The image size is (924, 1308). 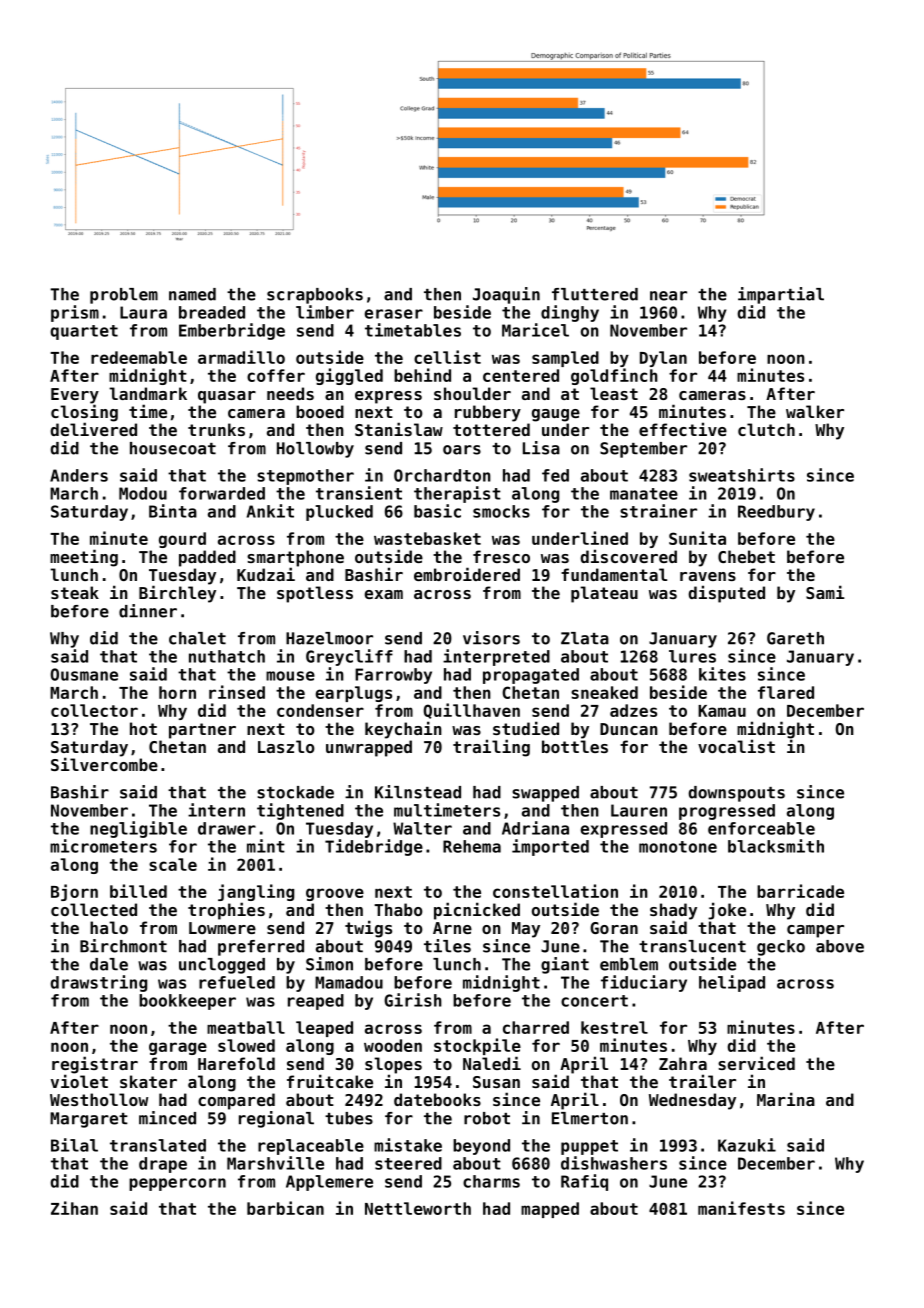 I want to click on violet, so click(x=79, y=1081).
